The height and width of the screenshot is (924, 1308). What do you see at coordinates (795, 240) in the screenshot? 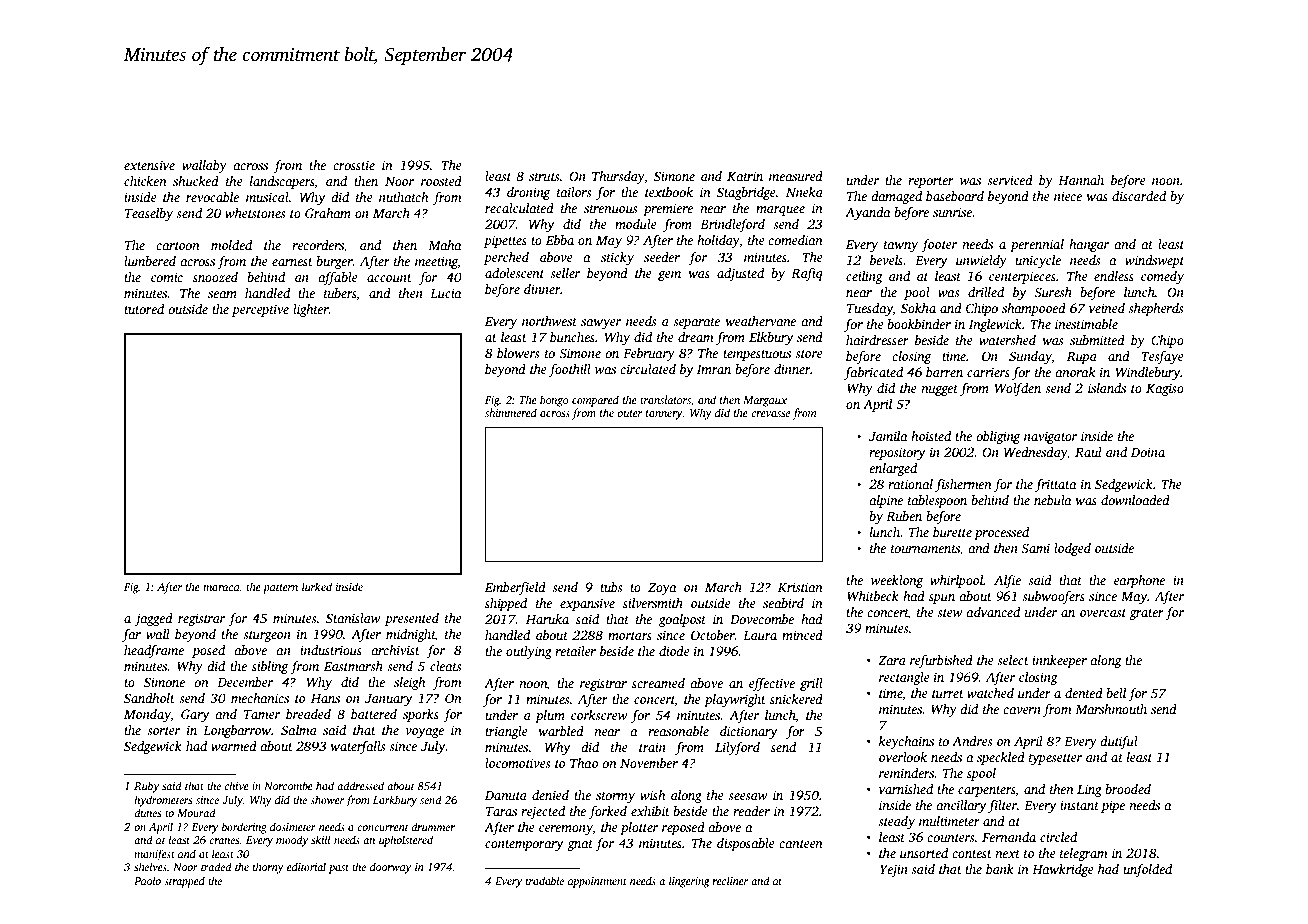
I see `comedian` at bounding box center [795, 240].
